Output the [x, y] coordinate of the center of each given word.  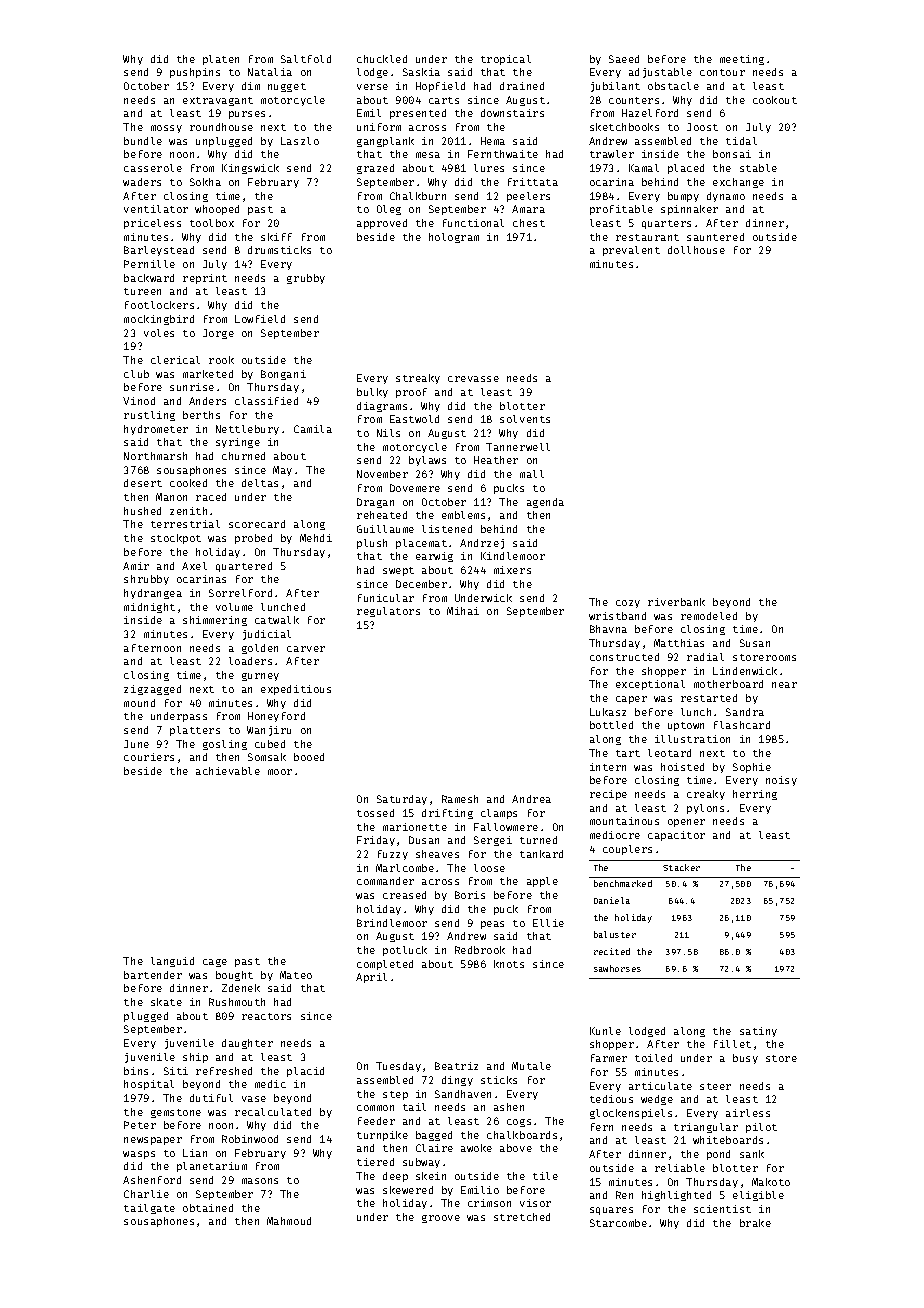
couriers [149, 757]
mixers [512, 570]
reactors [266, 1016]
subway [421, 1163]
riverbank [676, 602]
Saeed [624, 59]
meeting [742, 60]
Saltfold [306, 59]
